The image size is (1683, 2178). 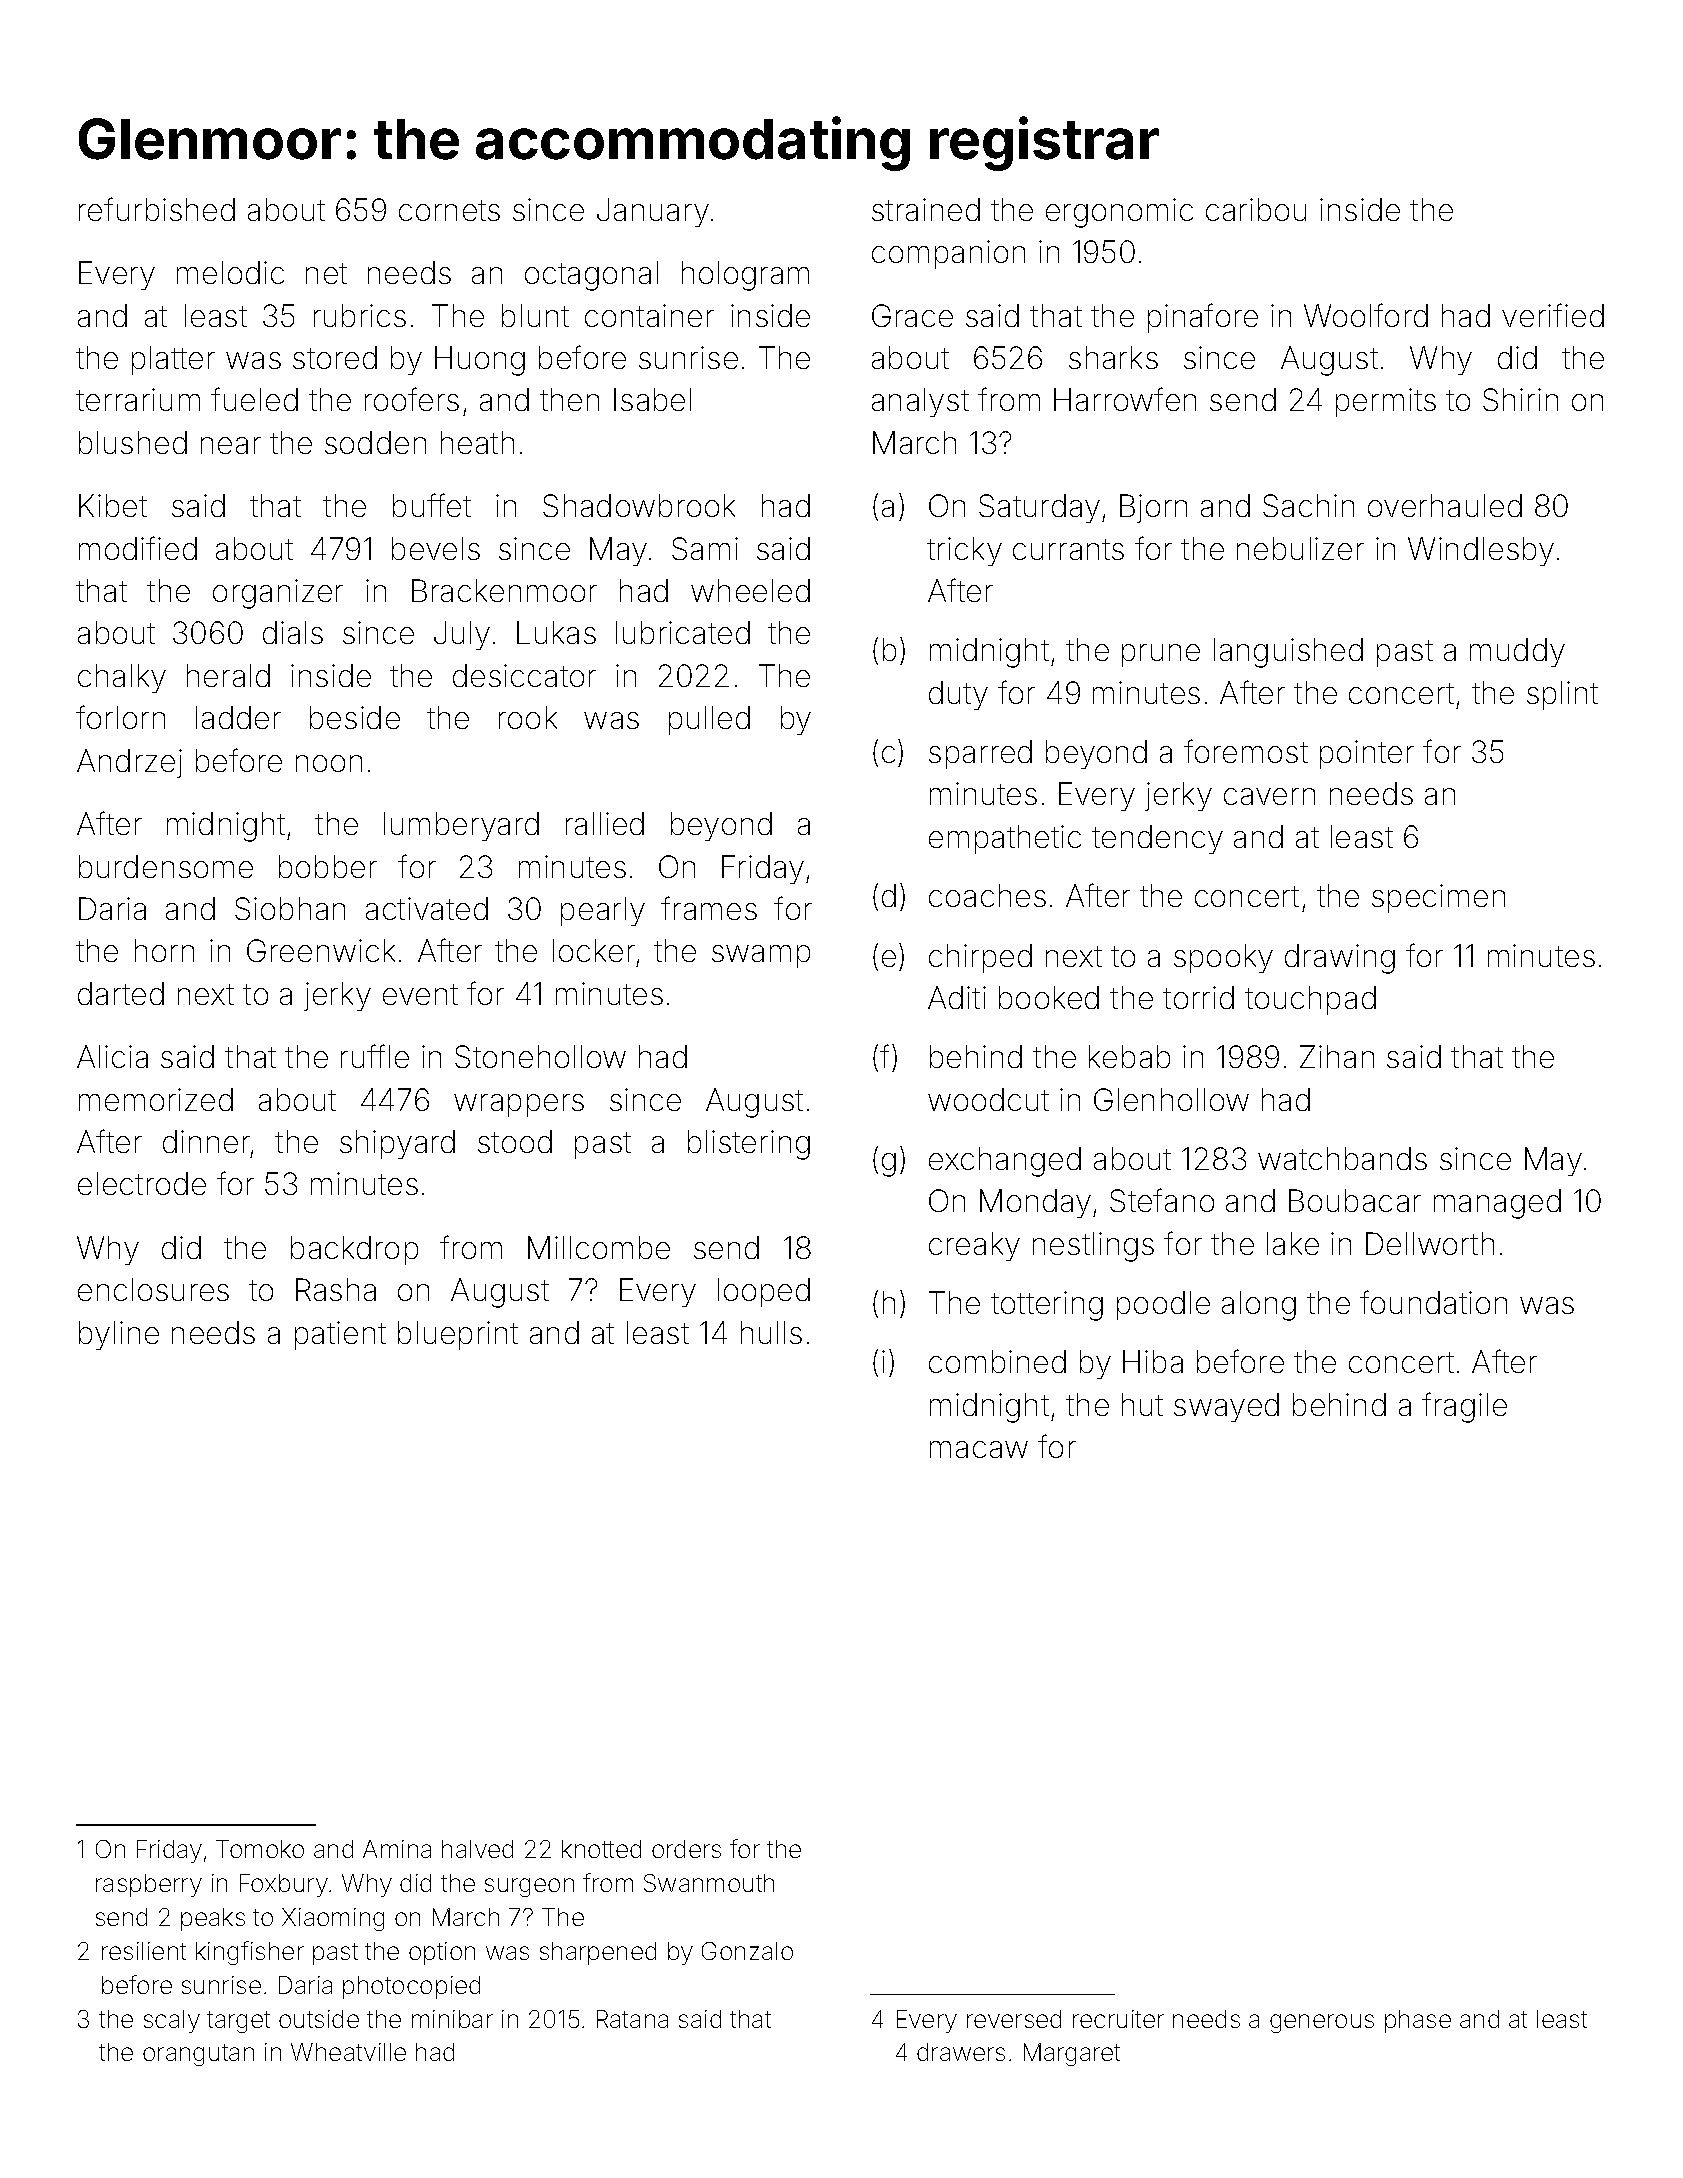 What do you see at coordinates (686, 1849) in the screenshot?
I see `orders` at bounding box center [686, 1849].
